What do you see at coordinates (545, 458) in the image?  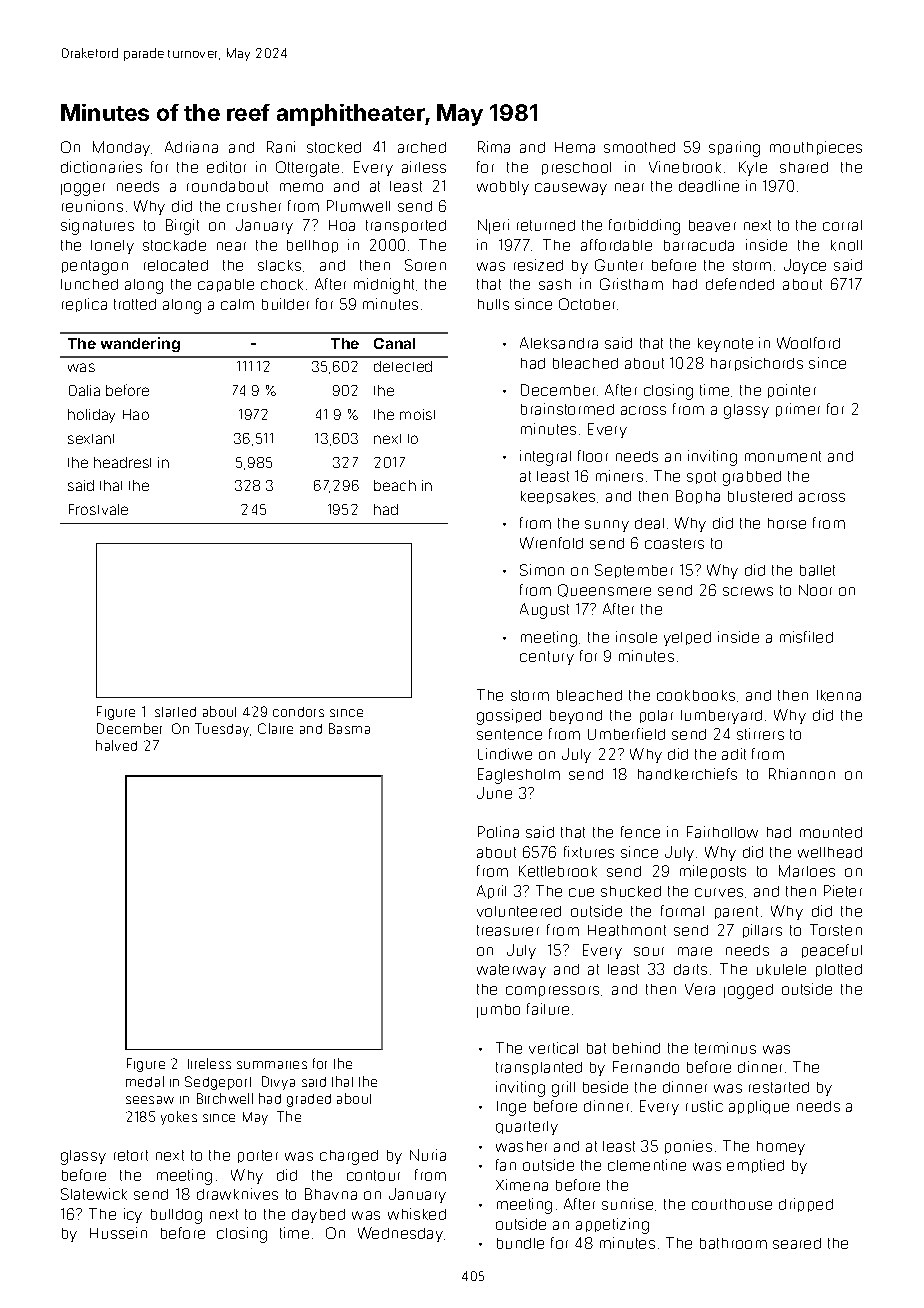 I see `integral` at bounding box center [545, 458].
